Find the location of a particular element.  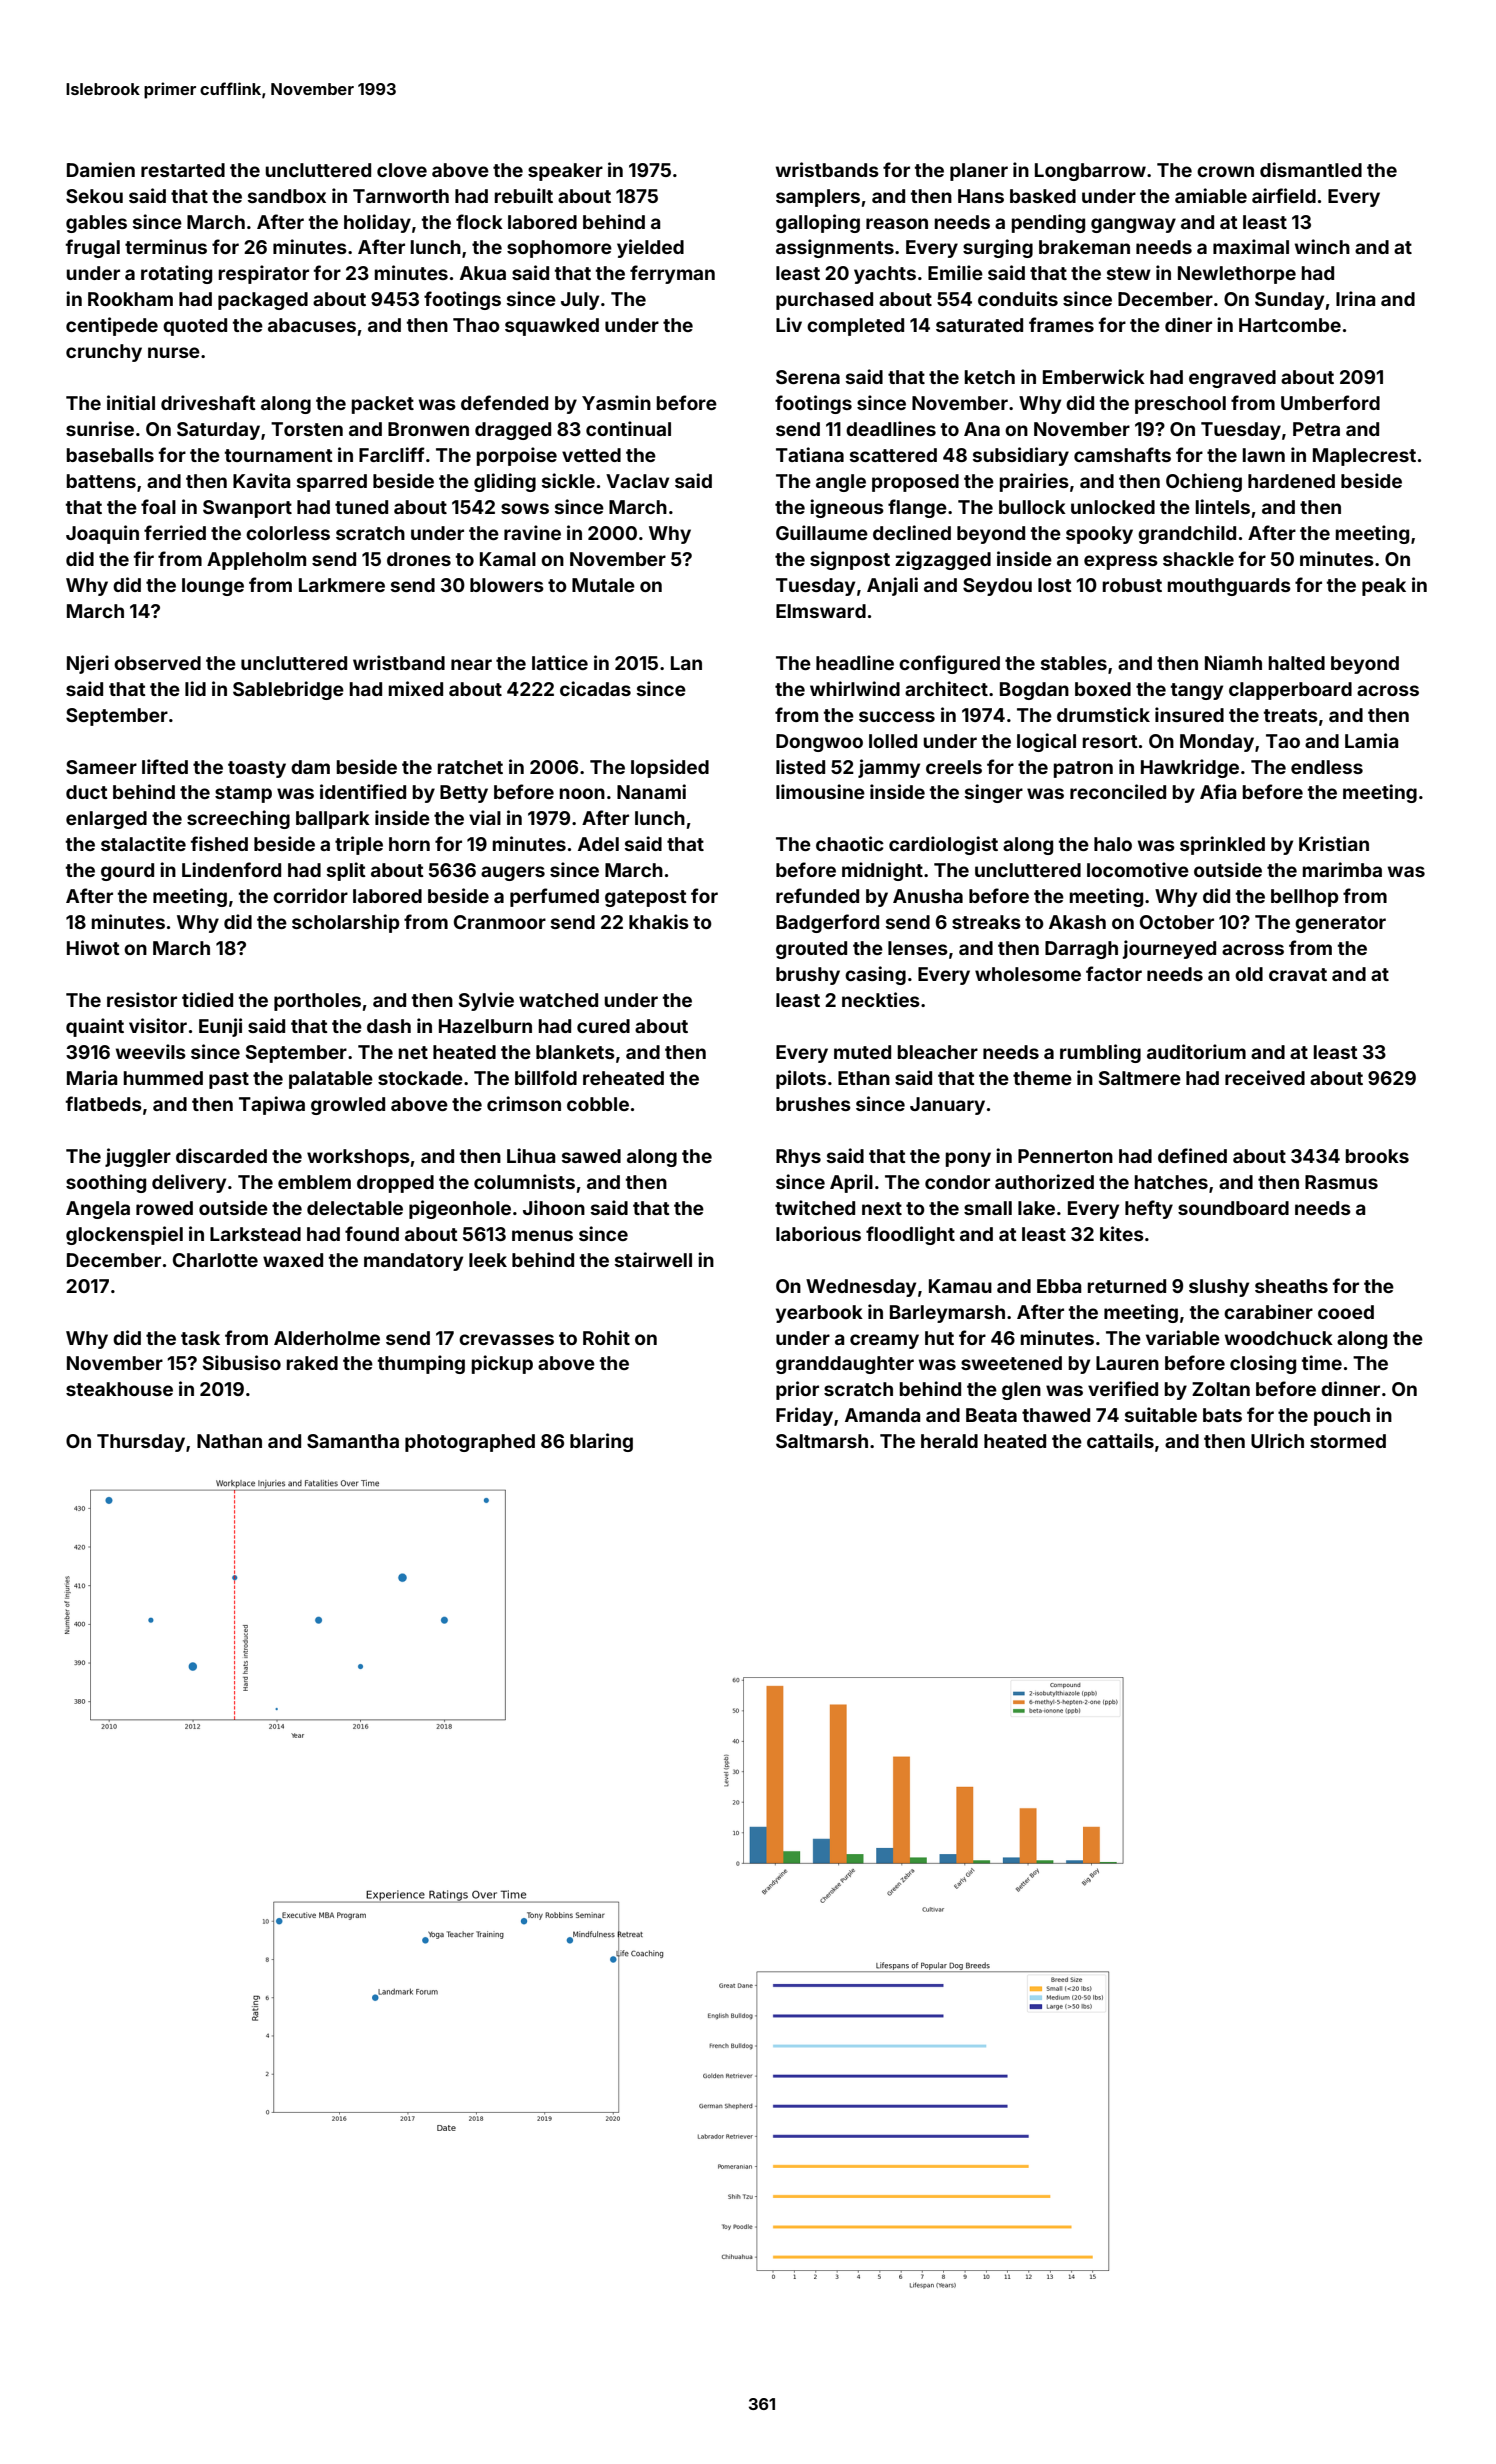

generator is located at coordinates (1340, 924).
